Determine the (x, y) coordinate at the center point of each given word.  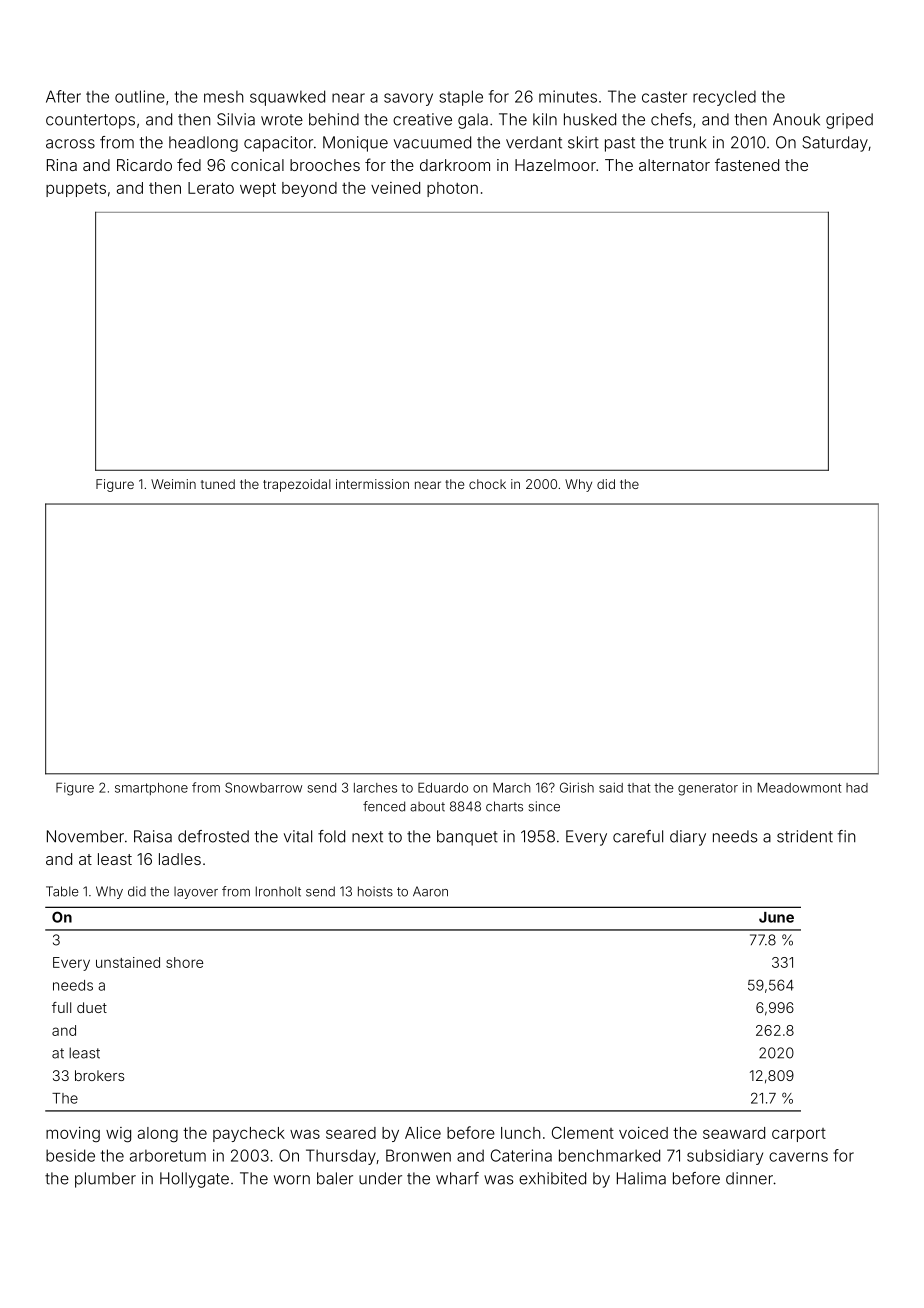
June (776, 917)
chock (487, 484)
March (512, 788)
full (61, 1007)
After (63, 96)
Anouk (796, 119)
